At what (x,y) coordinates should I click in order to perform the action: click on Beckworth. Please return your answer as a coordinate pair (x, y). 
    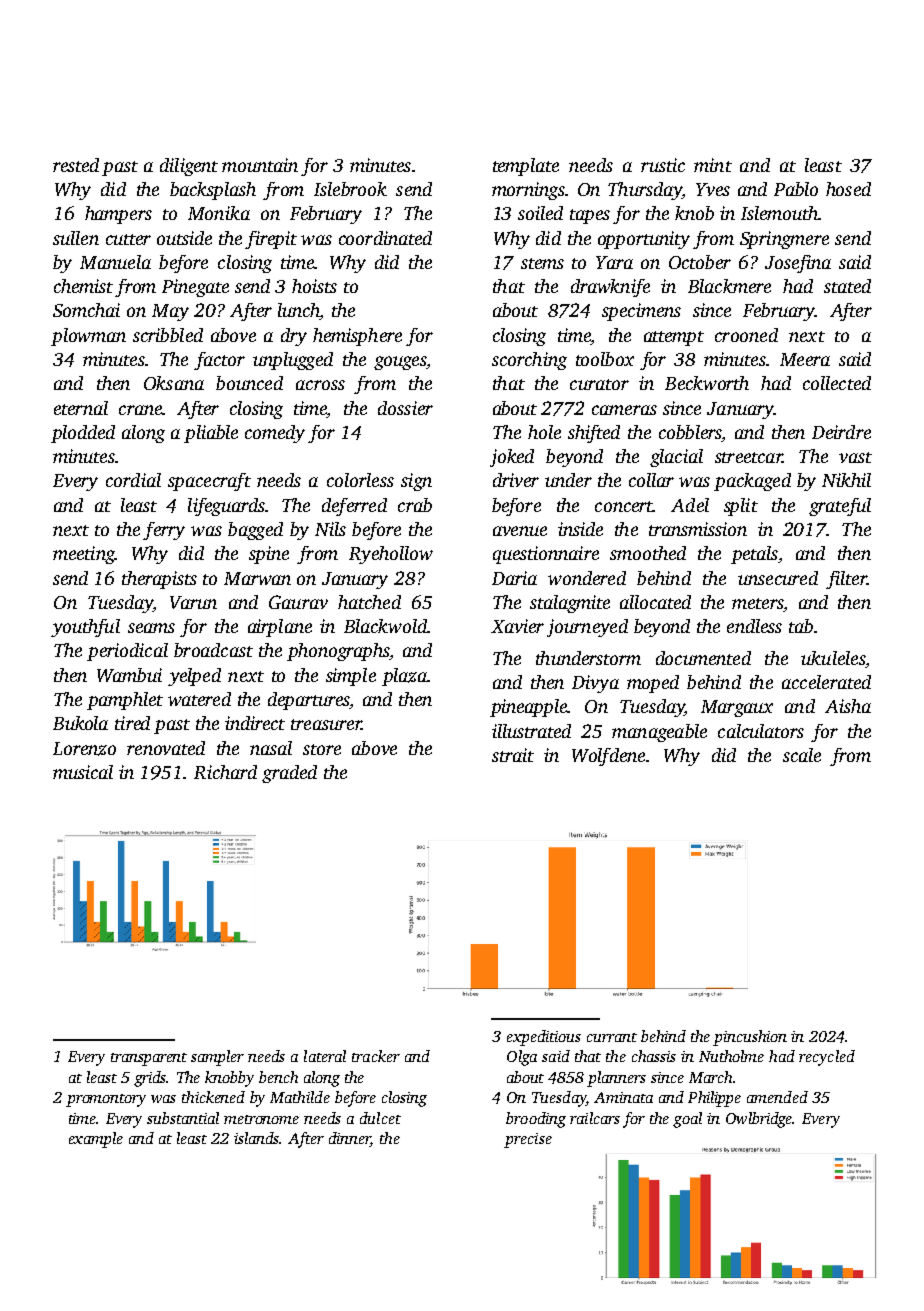
    Looking at the image, I should click on (707, 383).
